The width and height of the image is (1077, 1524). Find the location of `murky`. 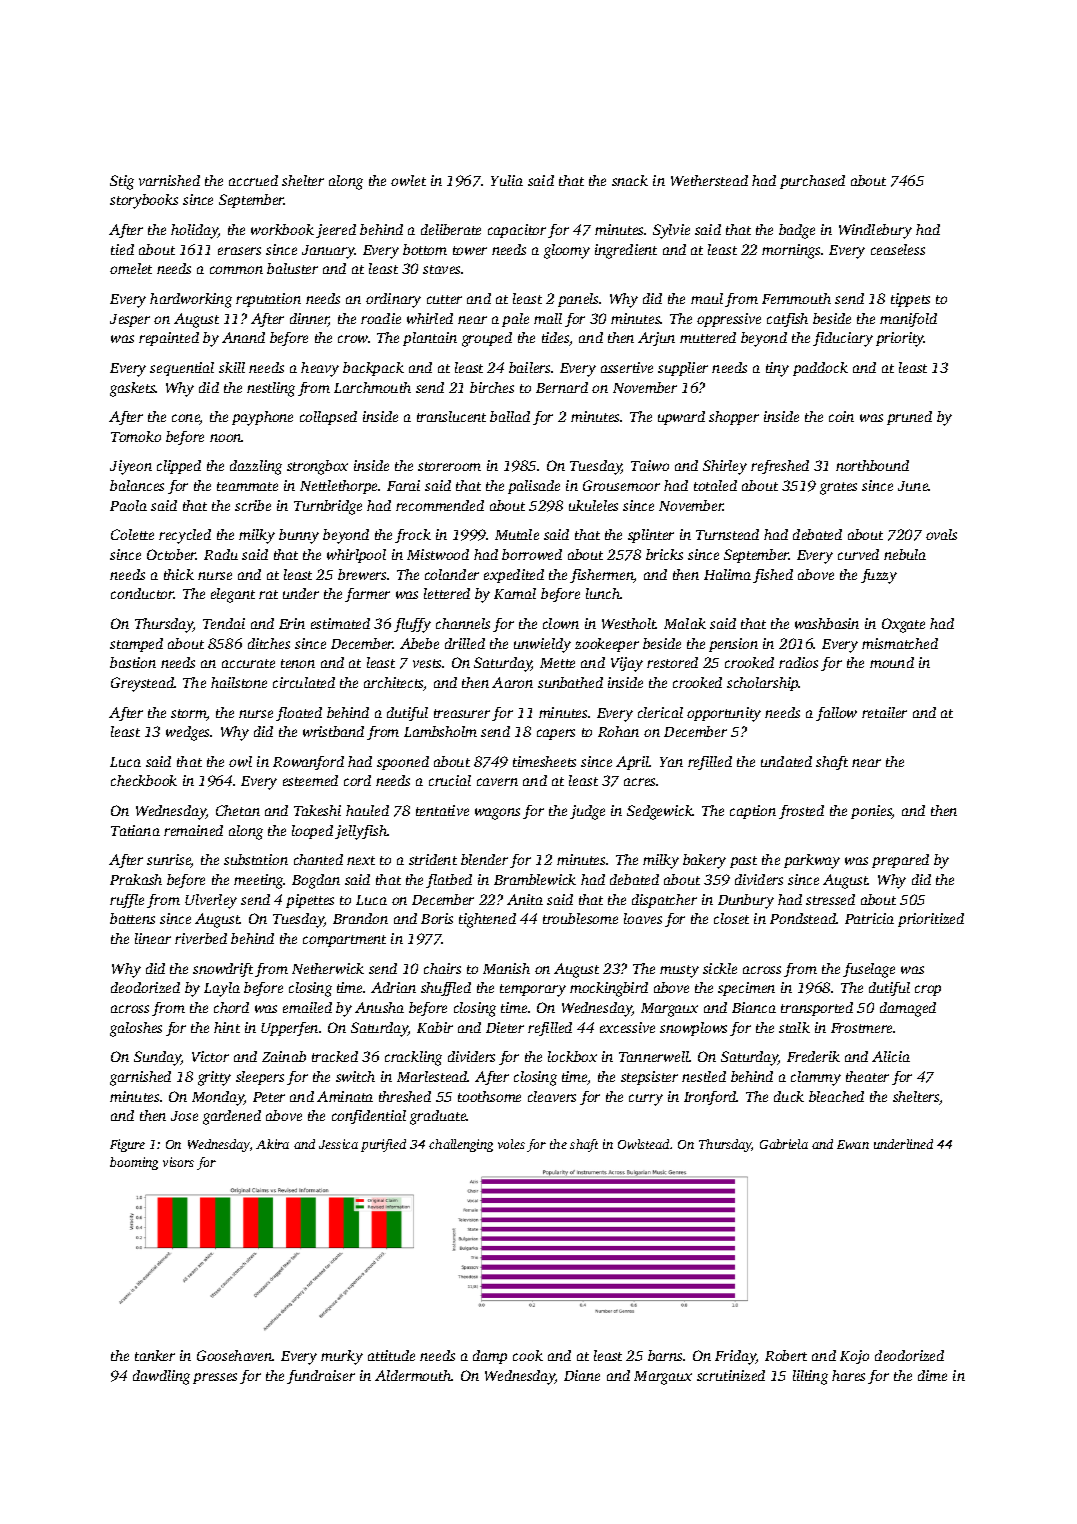

murky is located at coordinates (342, 1357).
